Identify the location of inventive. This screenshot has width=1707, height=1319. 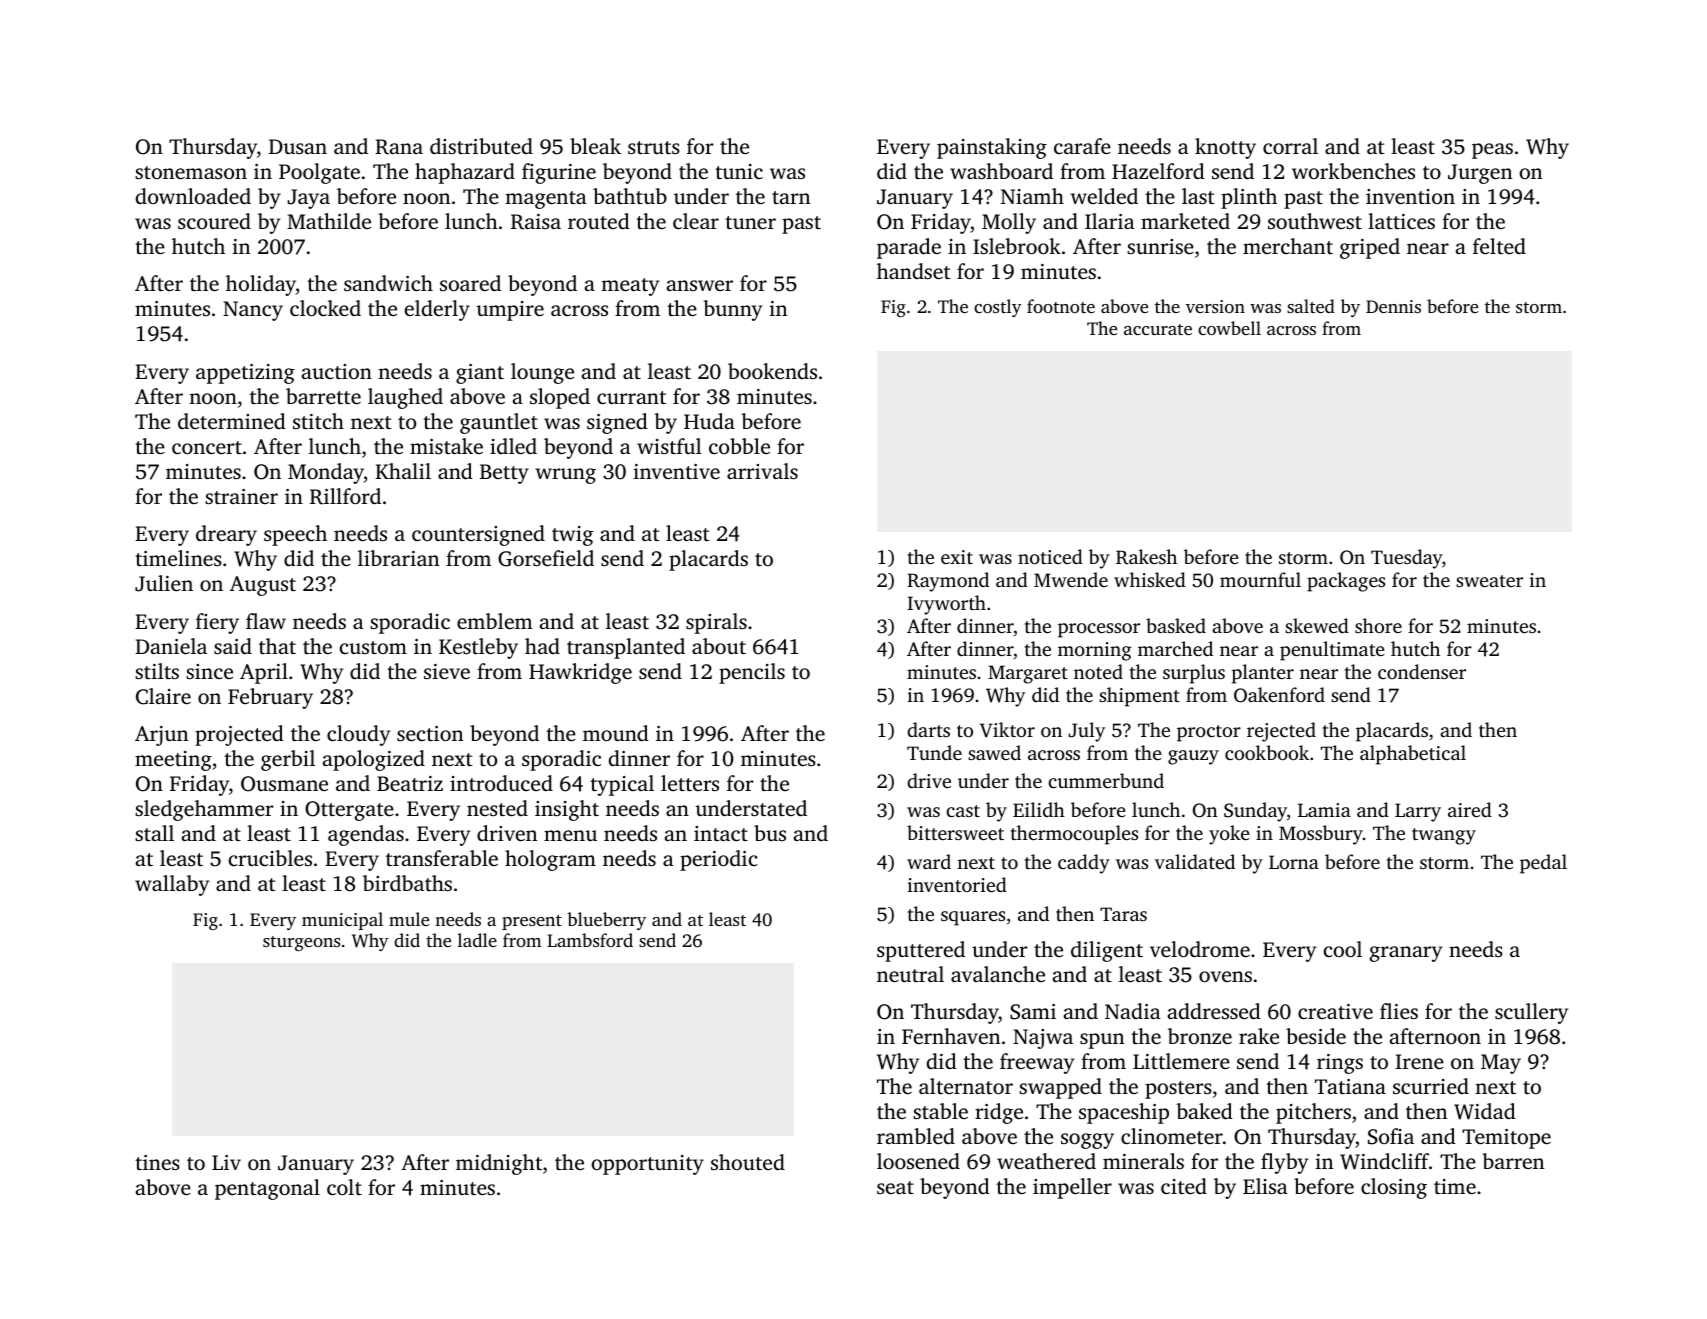
(677, 471).
